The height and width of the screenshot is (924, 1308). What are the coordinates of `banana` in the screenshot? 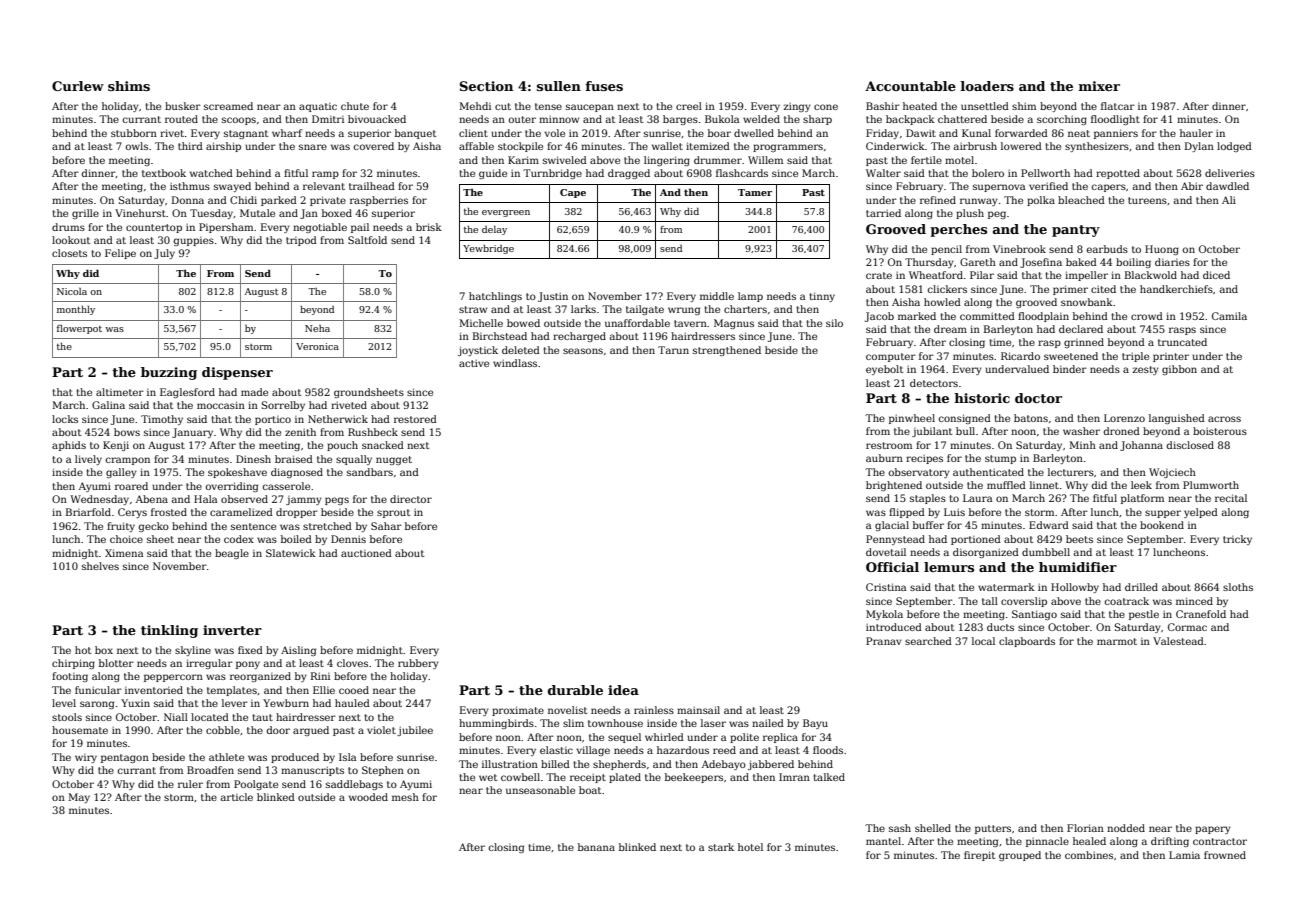 It's located at (596, 847).
